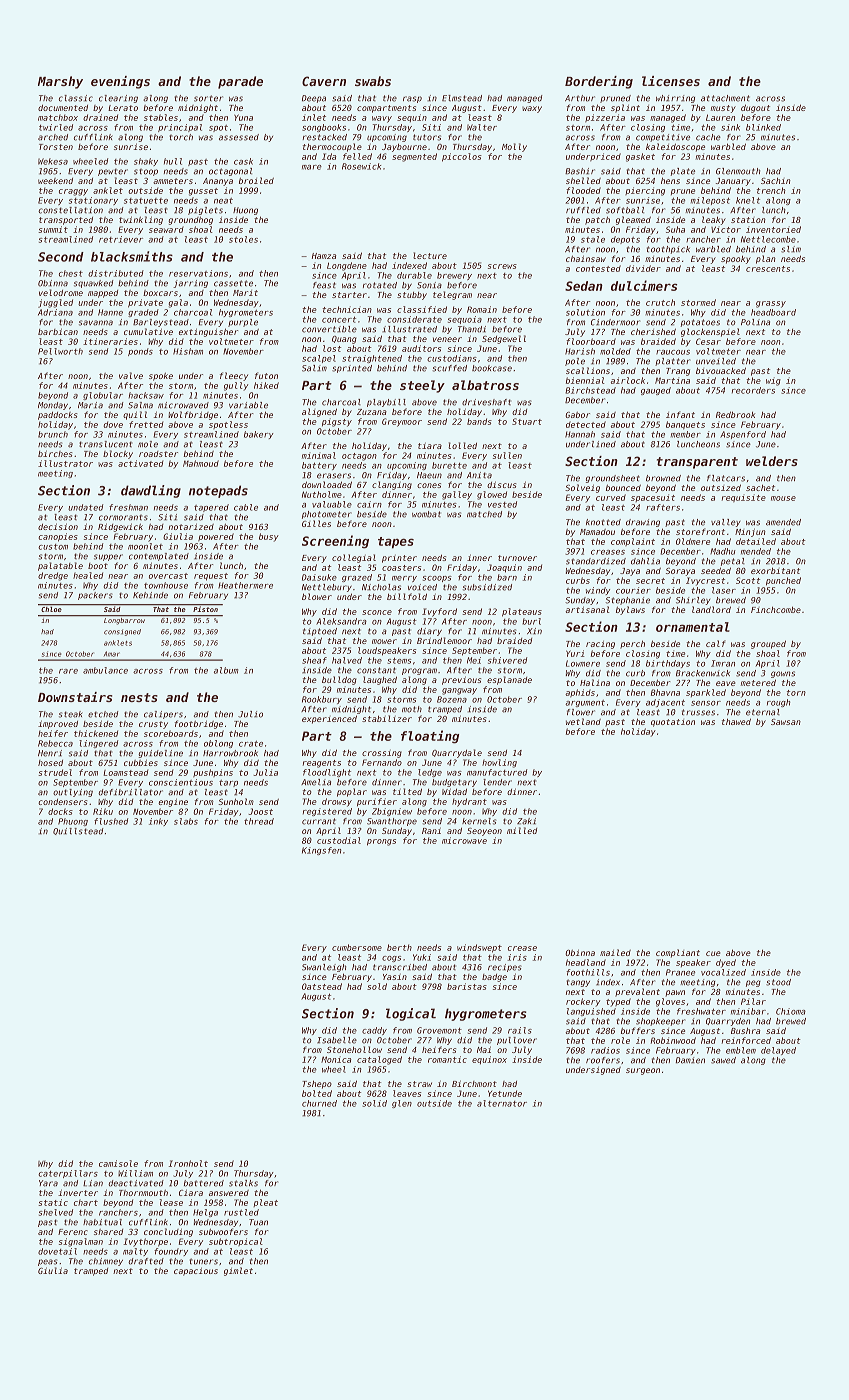 Image resolution: width=849 pixels, height=1400 pixels. Describe the element at coordinates (60, 82) in the screenshot. I see `Marshy` at that location.
